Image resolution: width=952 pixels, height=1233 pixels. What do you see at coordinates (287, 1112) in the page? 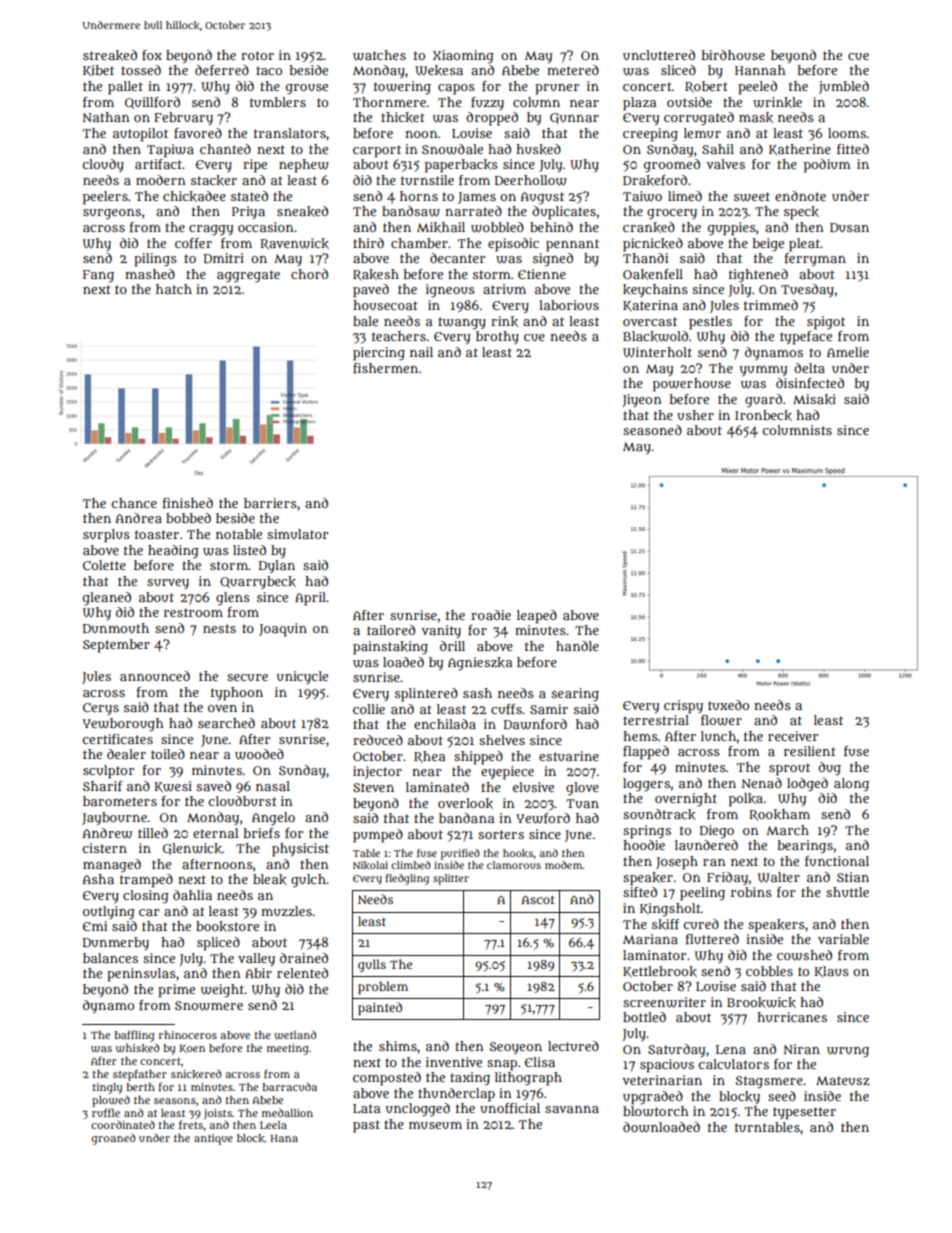
I see `medallion` at bounding box center [287, 1112].
